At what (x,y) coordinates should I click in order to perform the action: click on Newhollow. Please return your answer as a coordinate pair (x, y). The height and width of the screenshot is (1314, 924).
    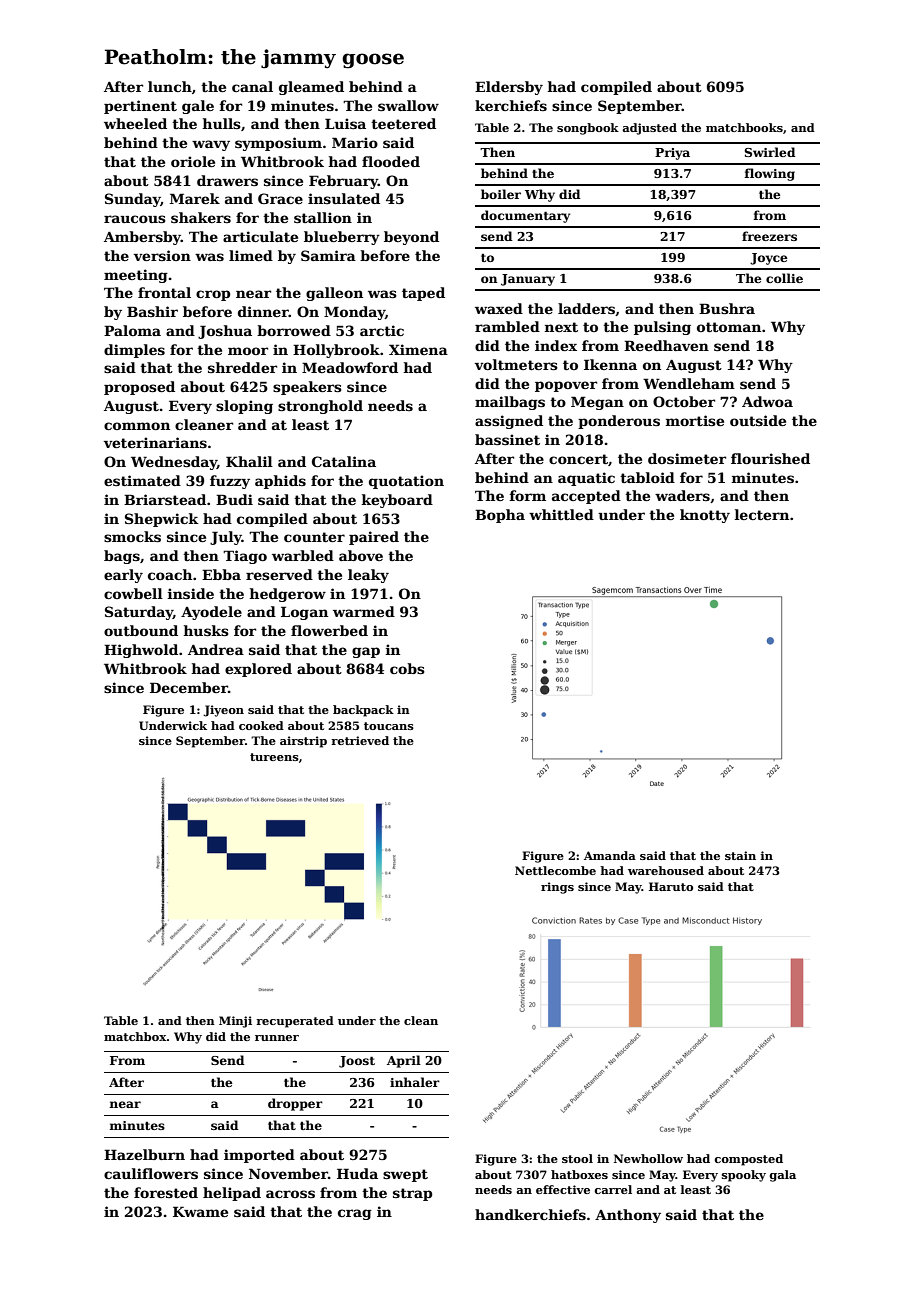
    Looking at the image, I should click on (648, 1158).
